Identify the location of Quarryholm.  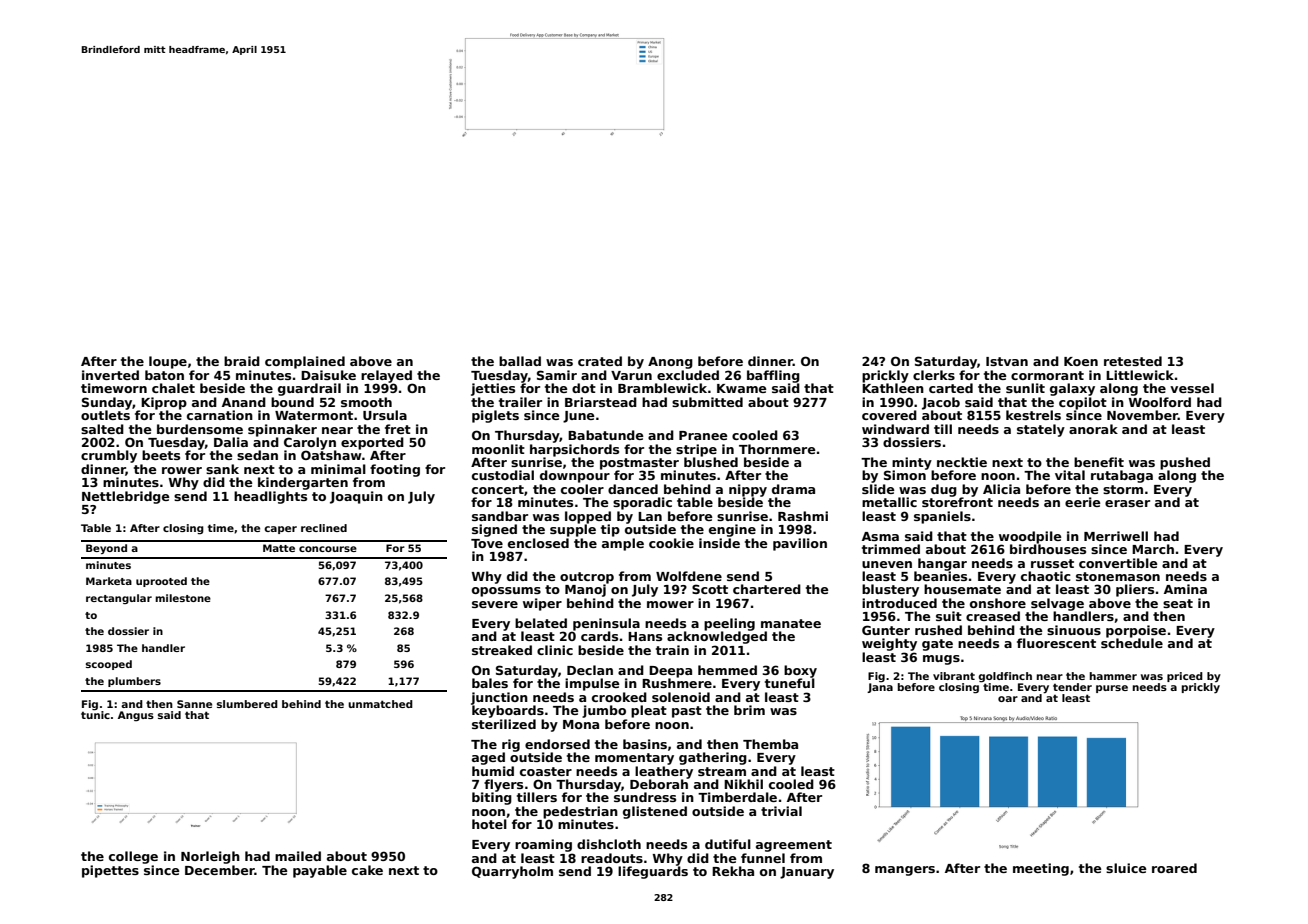
(512, 872).
